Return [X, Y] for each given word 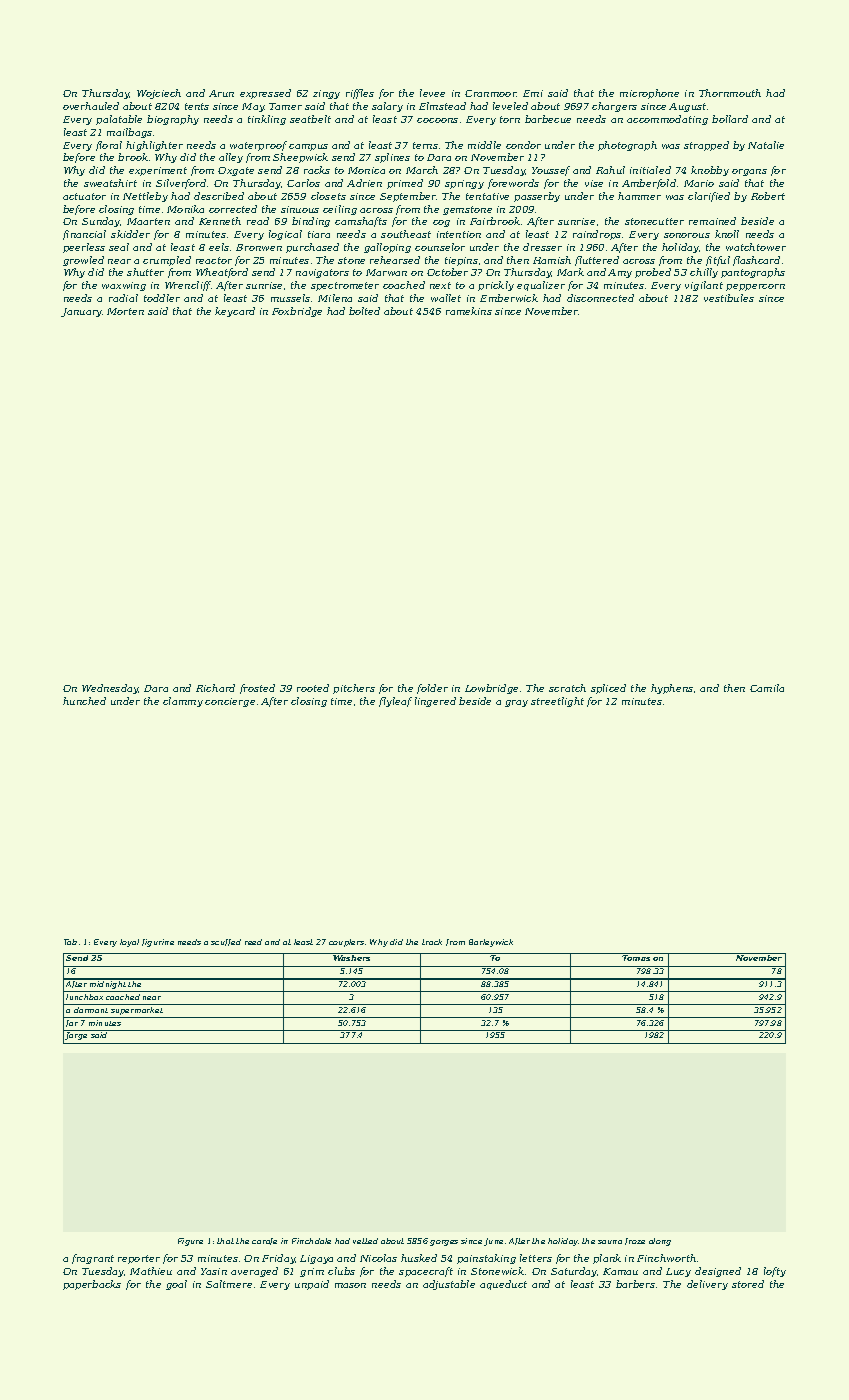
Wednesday [110, 689]
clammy [183, 702]
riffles [360, 94]
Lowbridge [491, 689]
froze [635, 1241]
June [493, 1242]
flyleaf [395, 702]
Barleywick [491, 943]
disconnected [600, 298]
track [432, 942]
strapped [706, 146]
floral [109, 146]
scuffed [226, 942]
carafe [264, 1241]
